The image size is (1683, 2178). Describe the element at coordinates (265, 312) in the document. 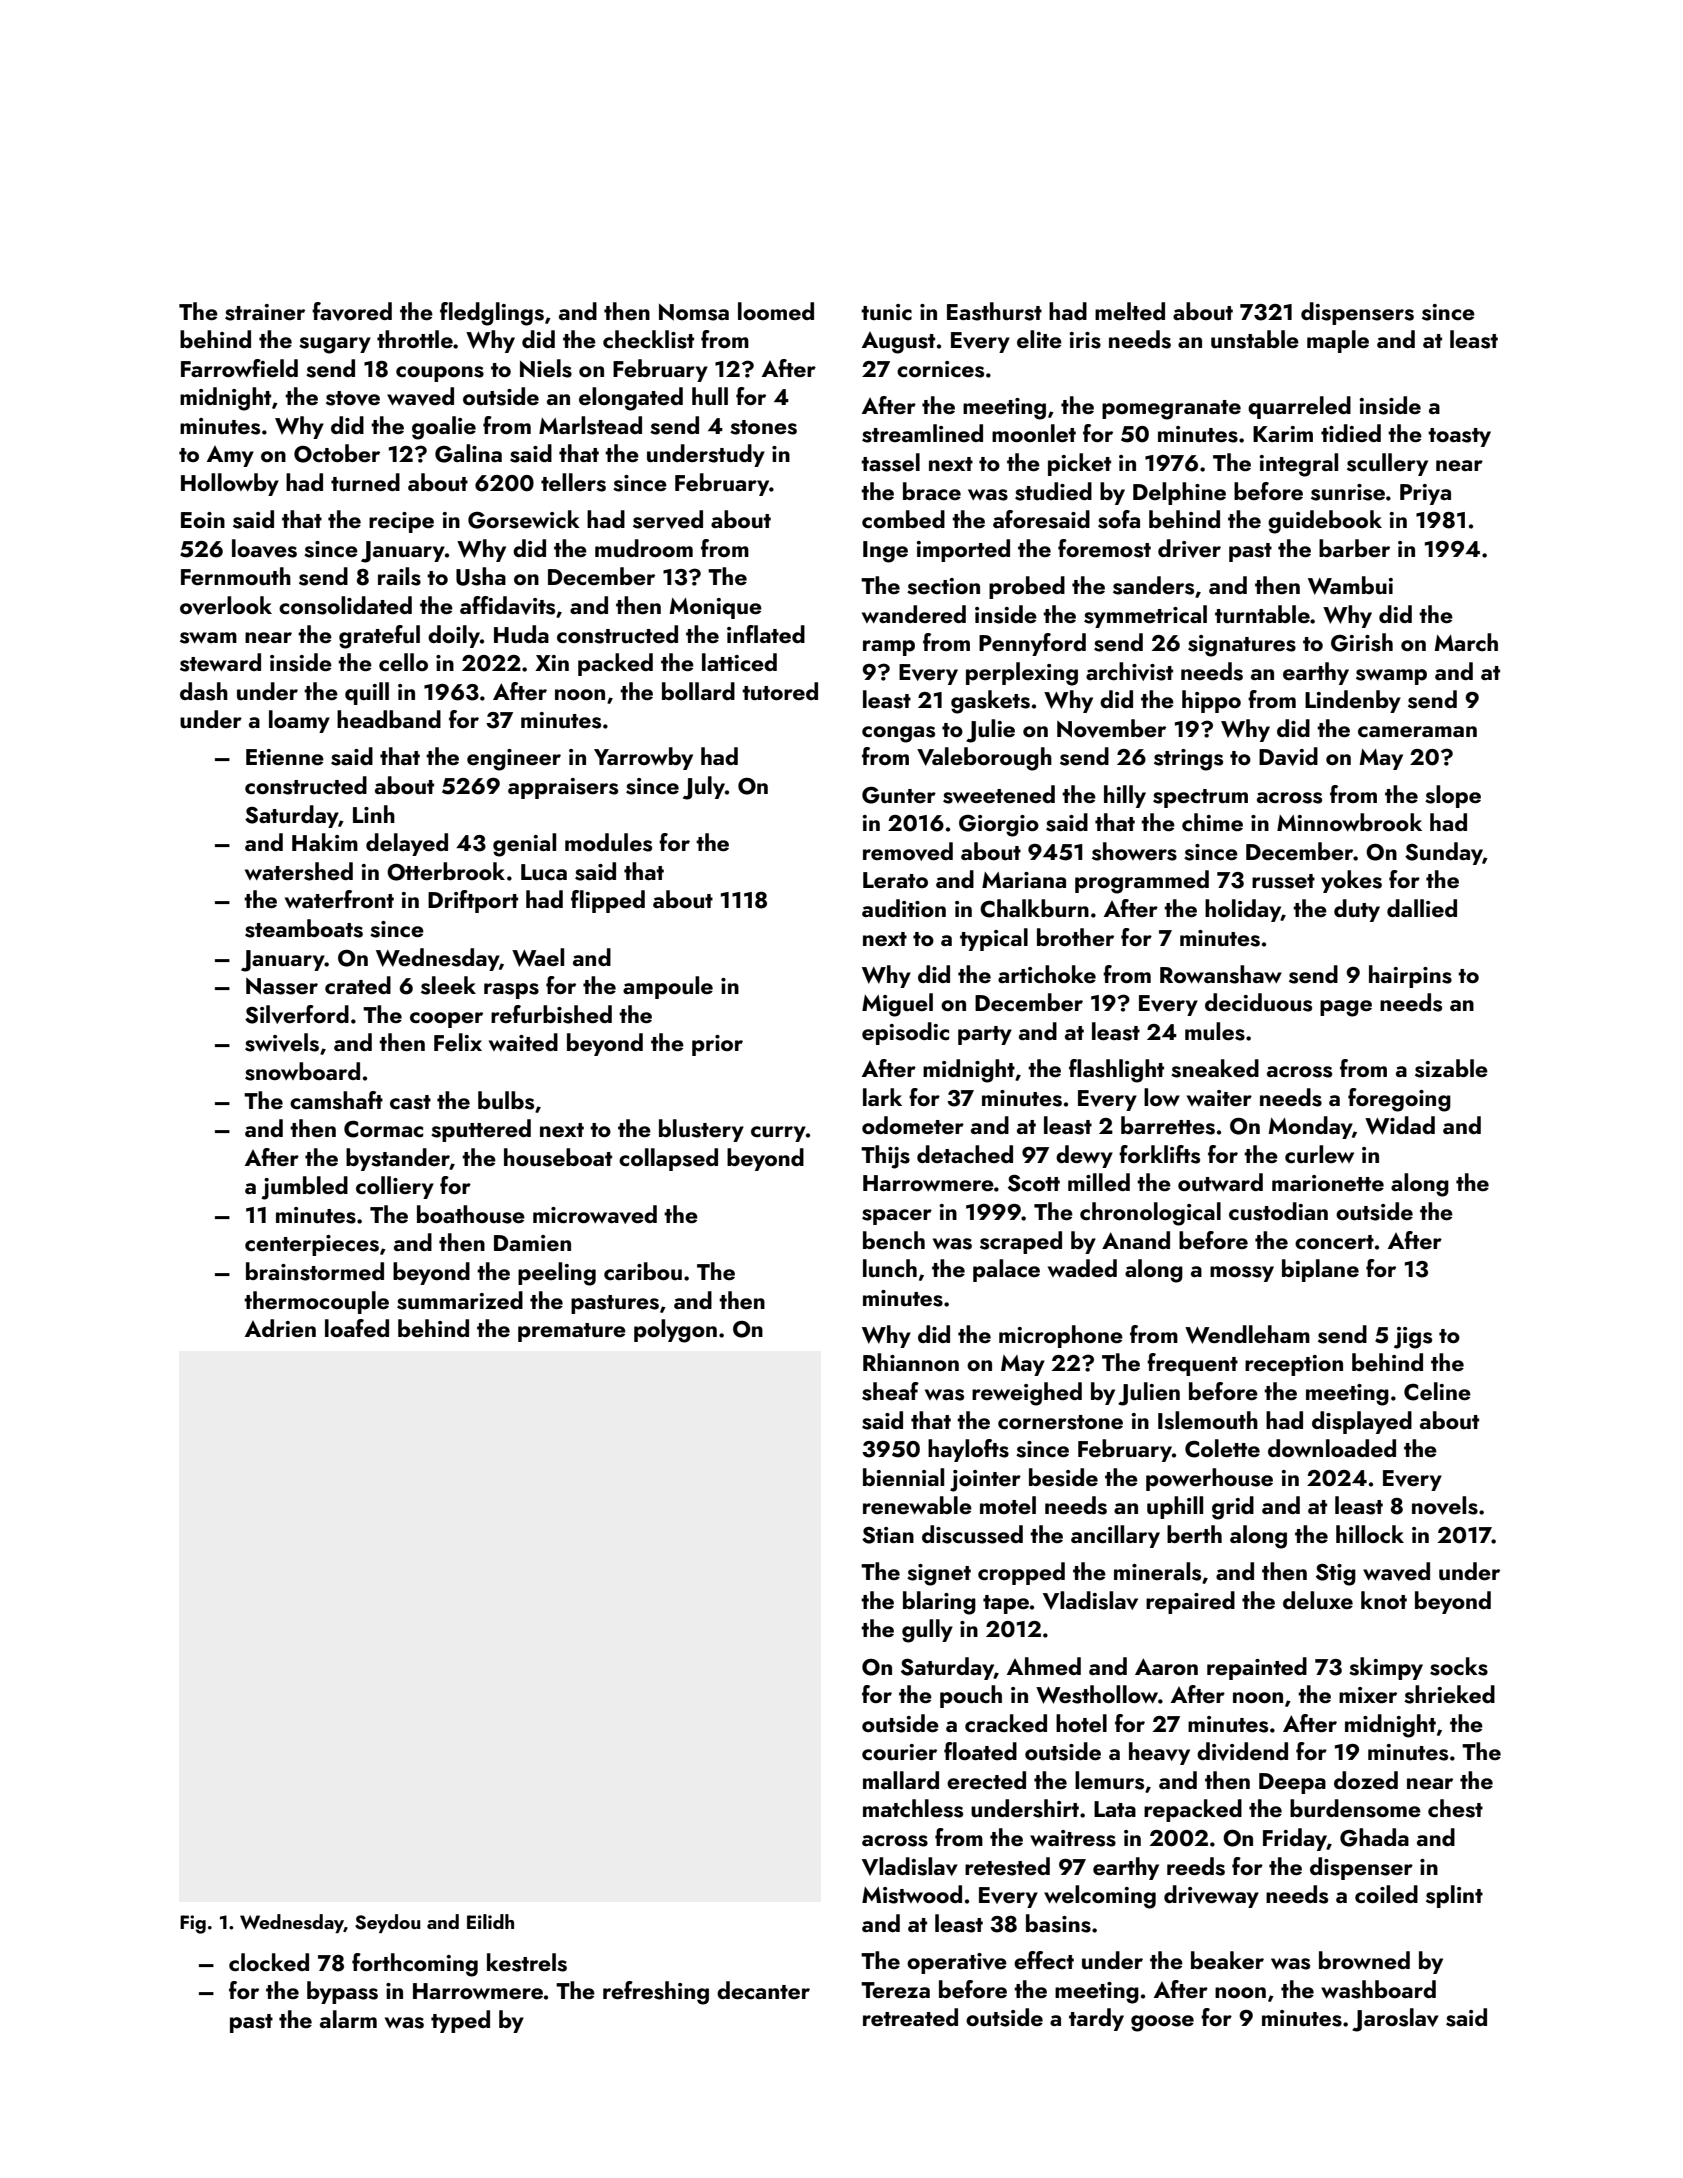

I see `strainer` at that location.
